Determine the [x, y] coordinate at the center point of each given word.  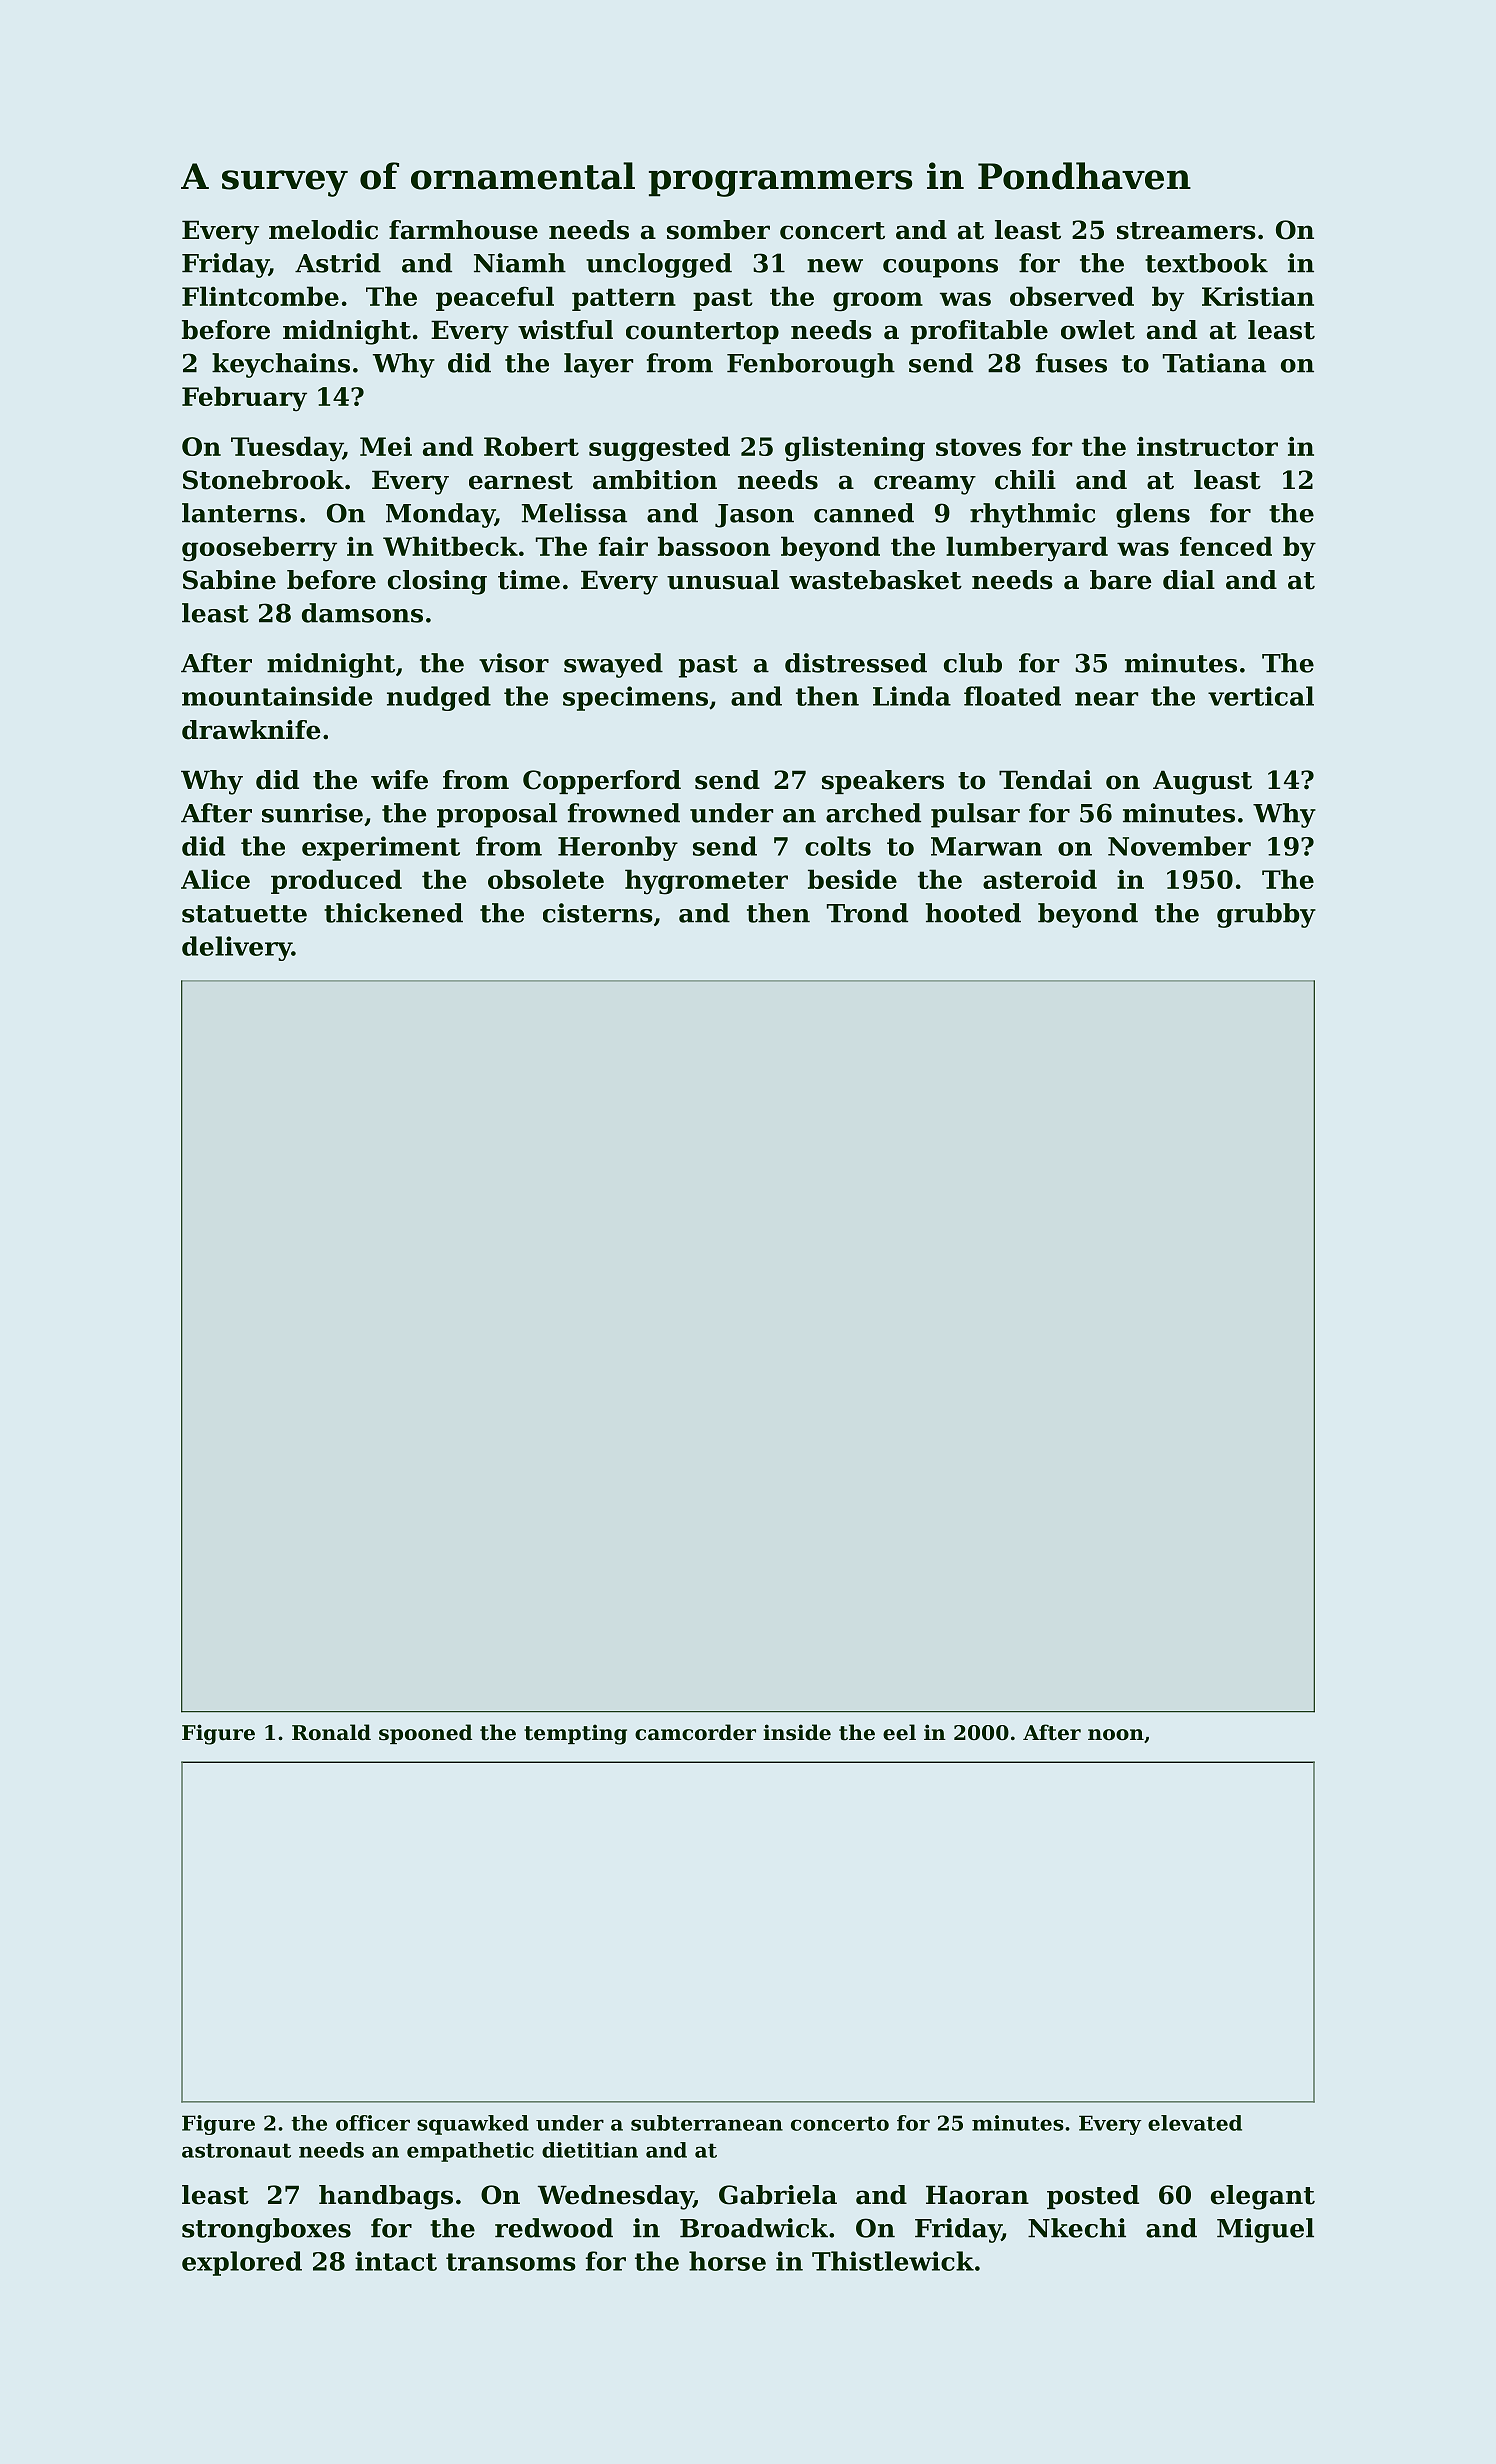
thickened [393, 913]
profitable [979, 332]
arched [873, 813]
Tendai [1045, 780]
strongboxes [266, 2230]
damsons [362, 613]
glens [1153, 515]
